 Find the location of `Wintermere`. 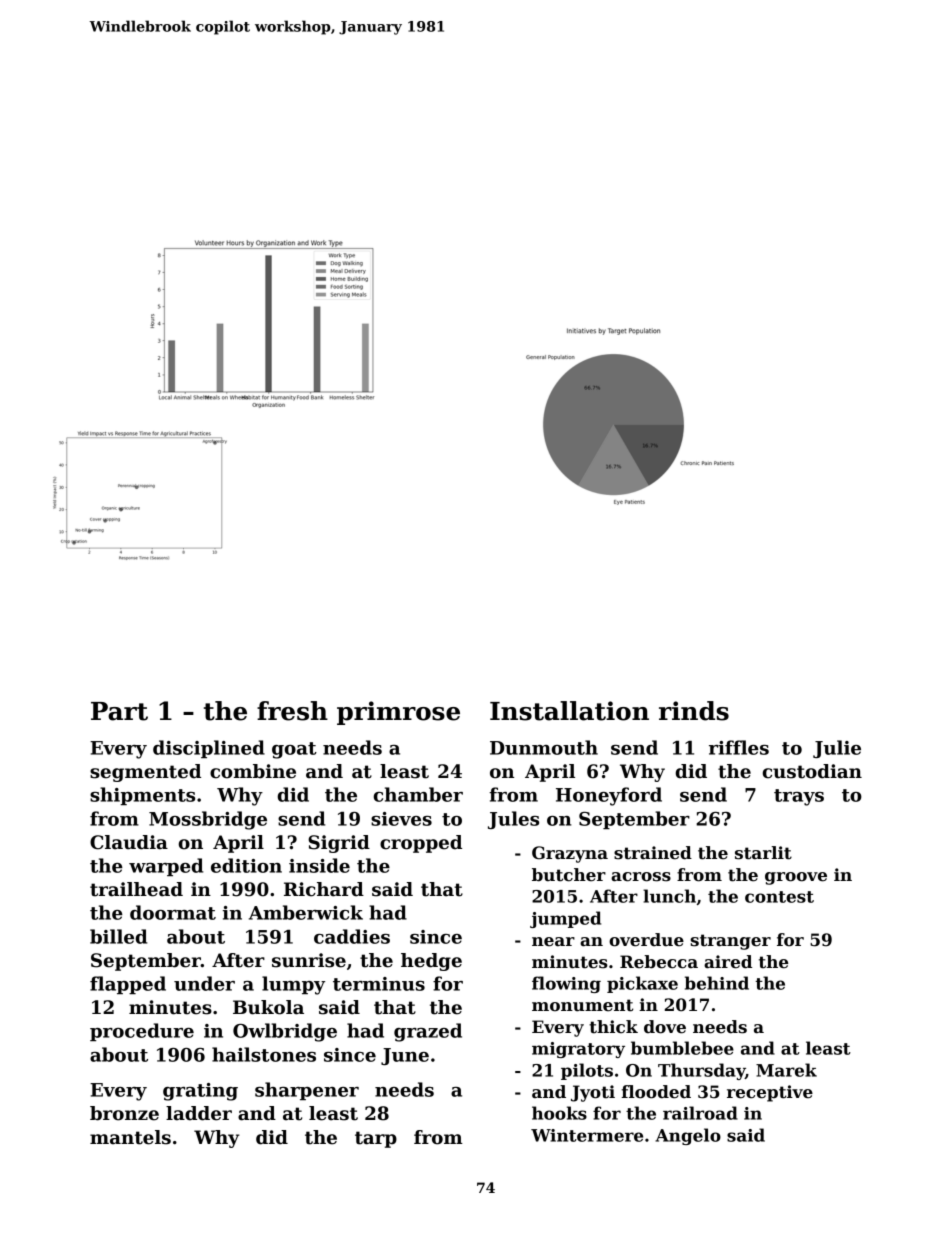

Wintermere is located at coordinates (587, 1135).
